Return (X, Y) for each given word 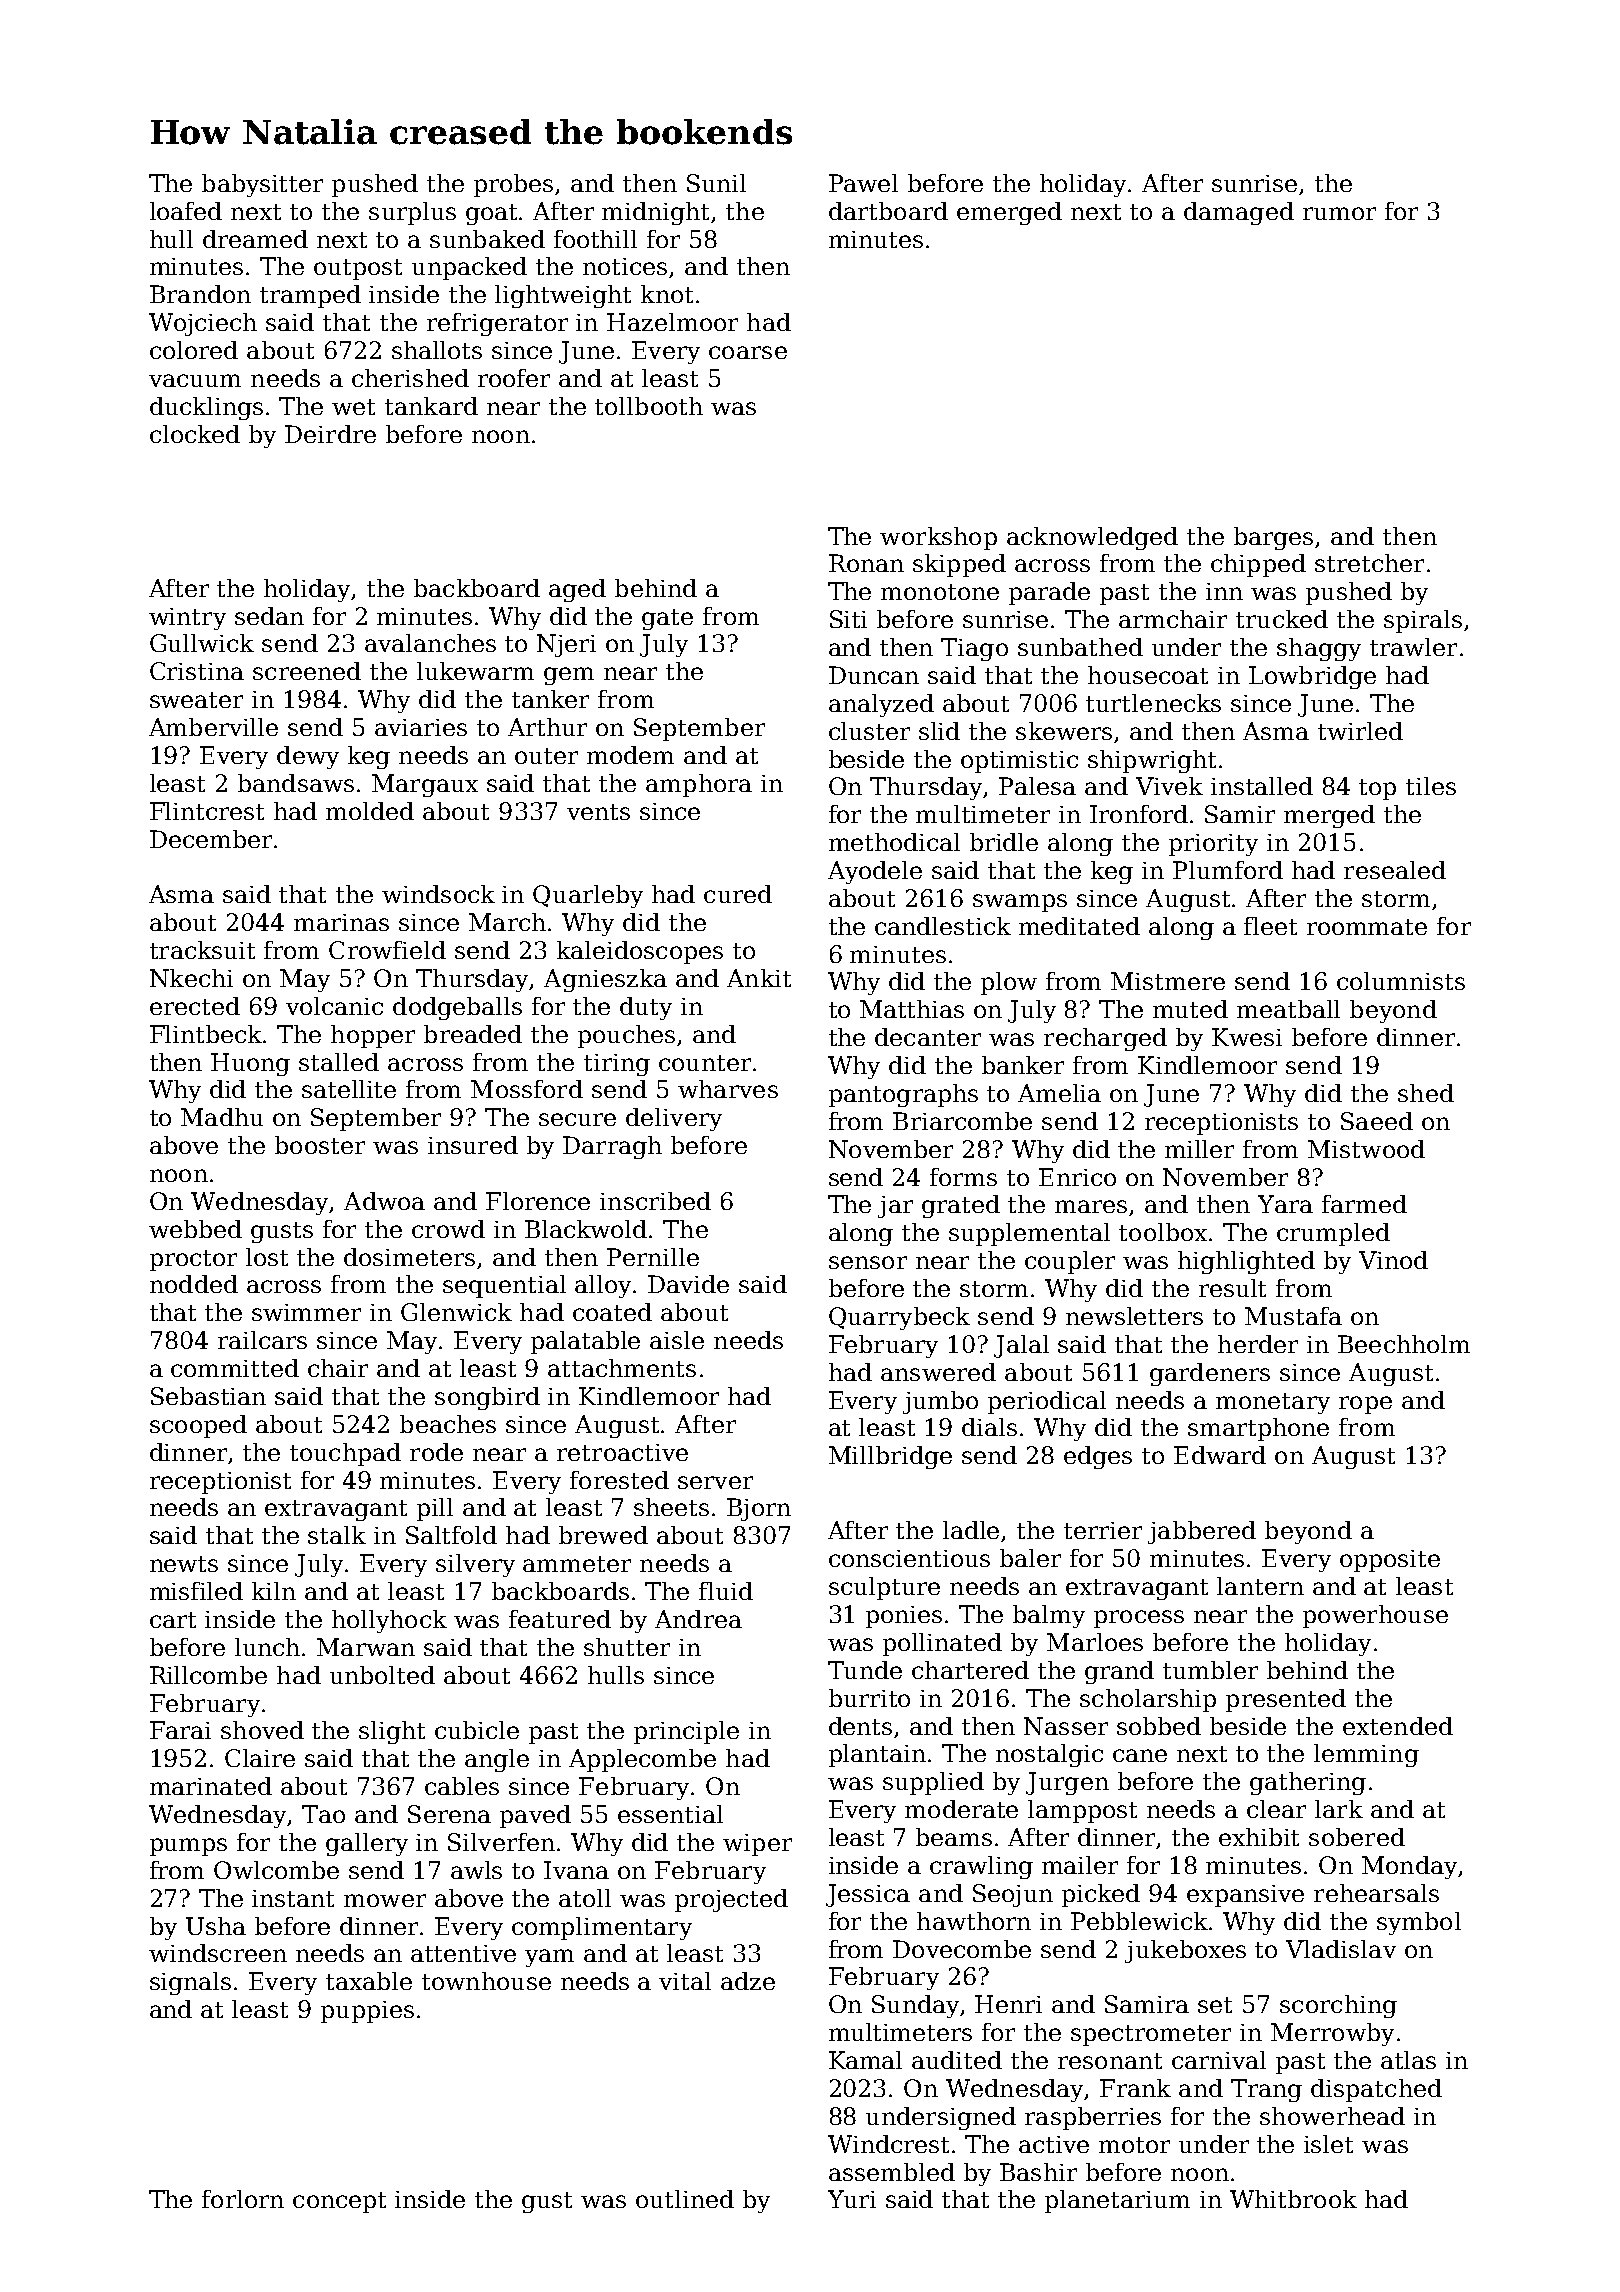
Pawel (863, 183)
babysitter (262, 185)
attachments (622, 1368)
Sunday (915, 2006)
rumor (1339, 213)
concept (339, 2202)
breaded (473, 1034)
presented (1286, 1700)
